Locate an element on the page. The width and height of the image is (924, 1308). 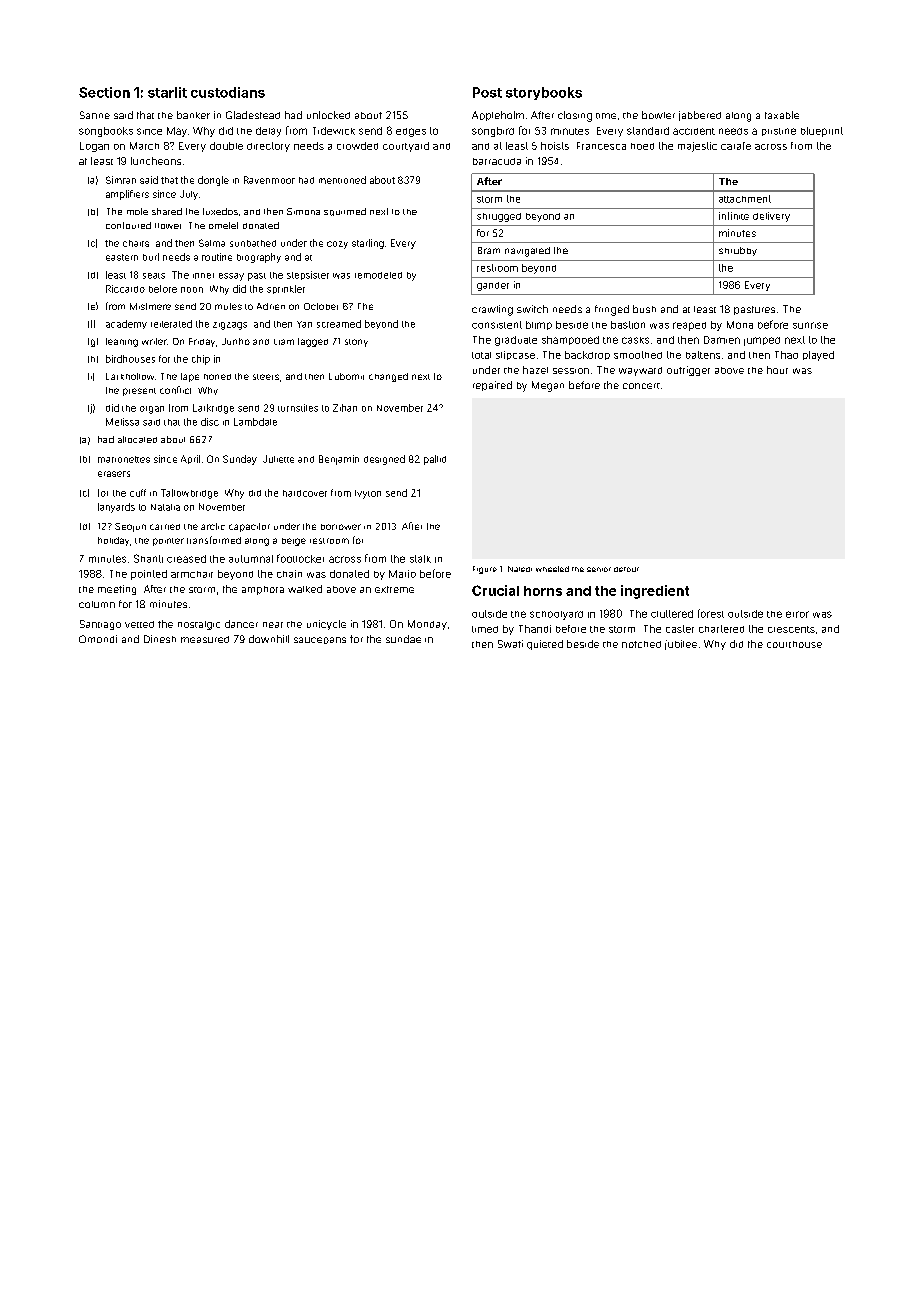
chain is located at coordinates (289, 574).
